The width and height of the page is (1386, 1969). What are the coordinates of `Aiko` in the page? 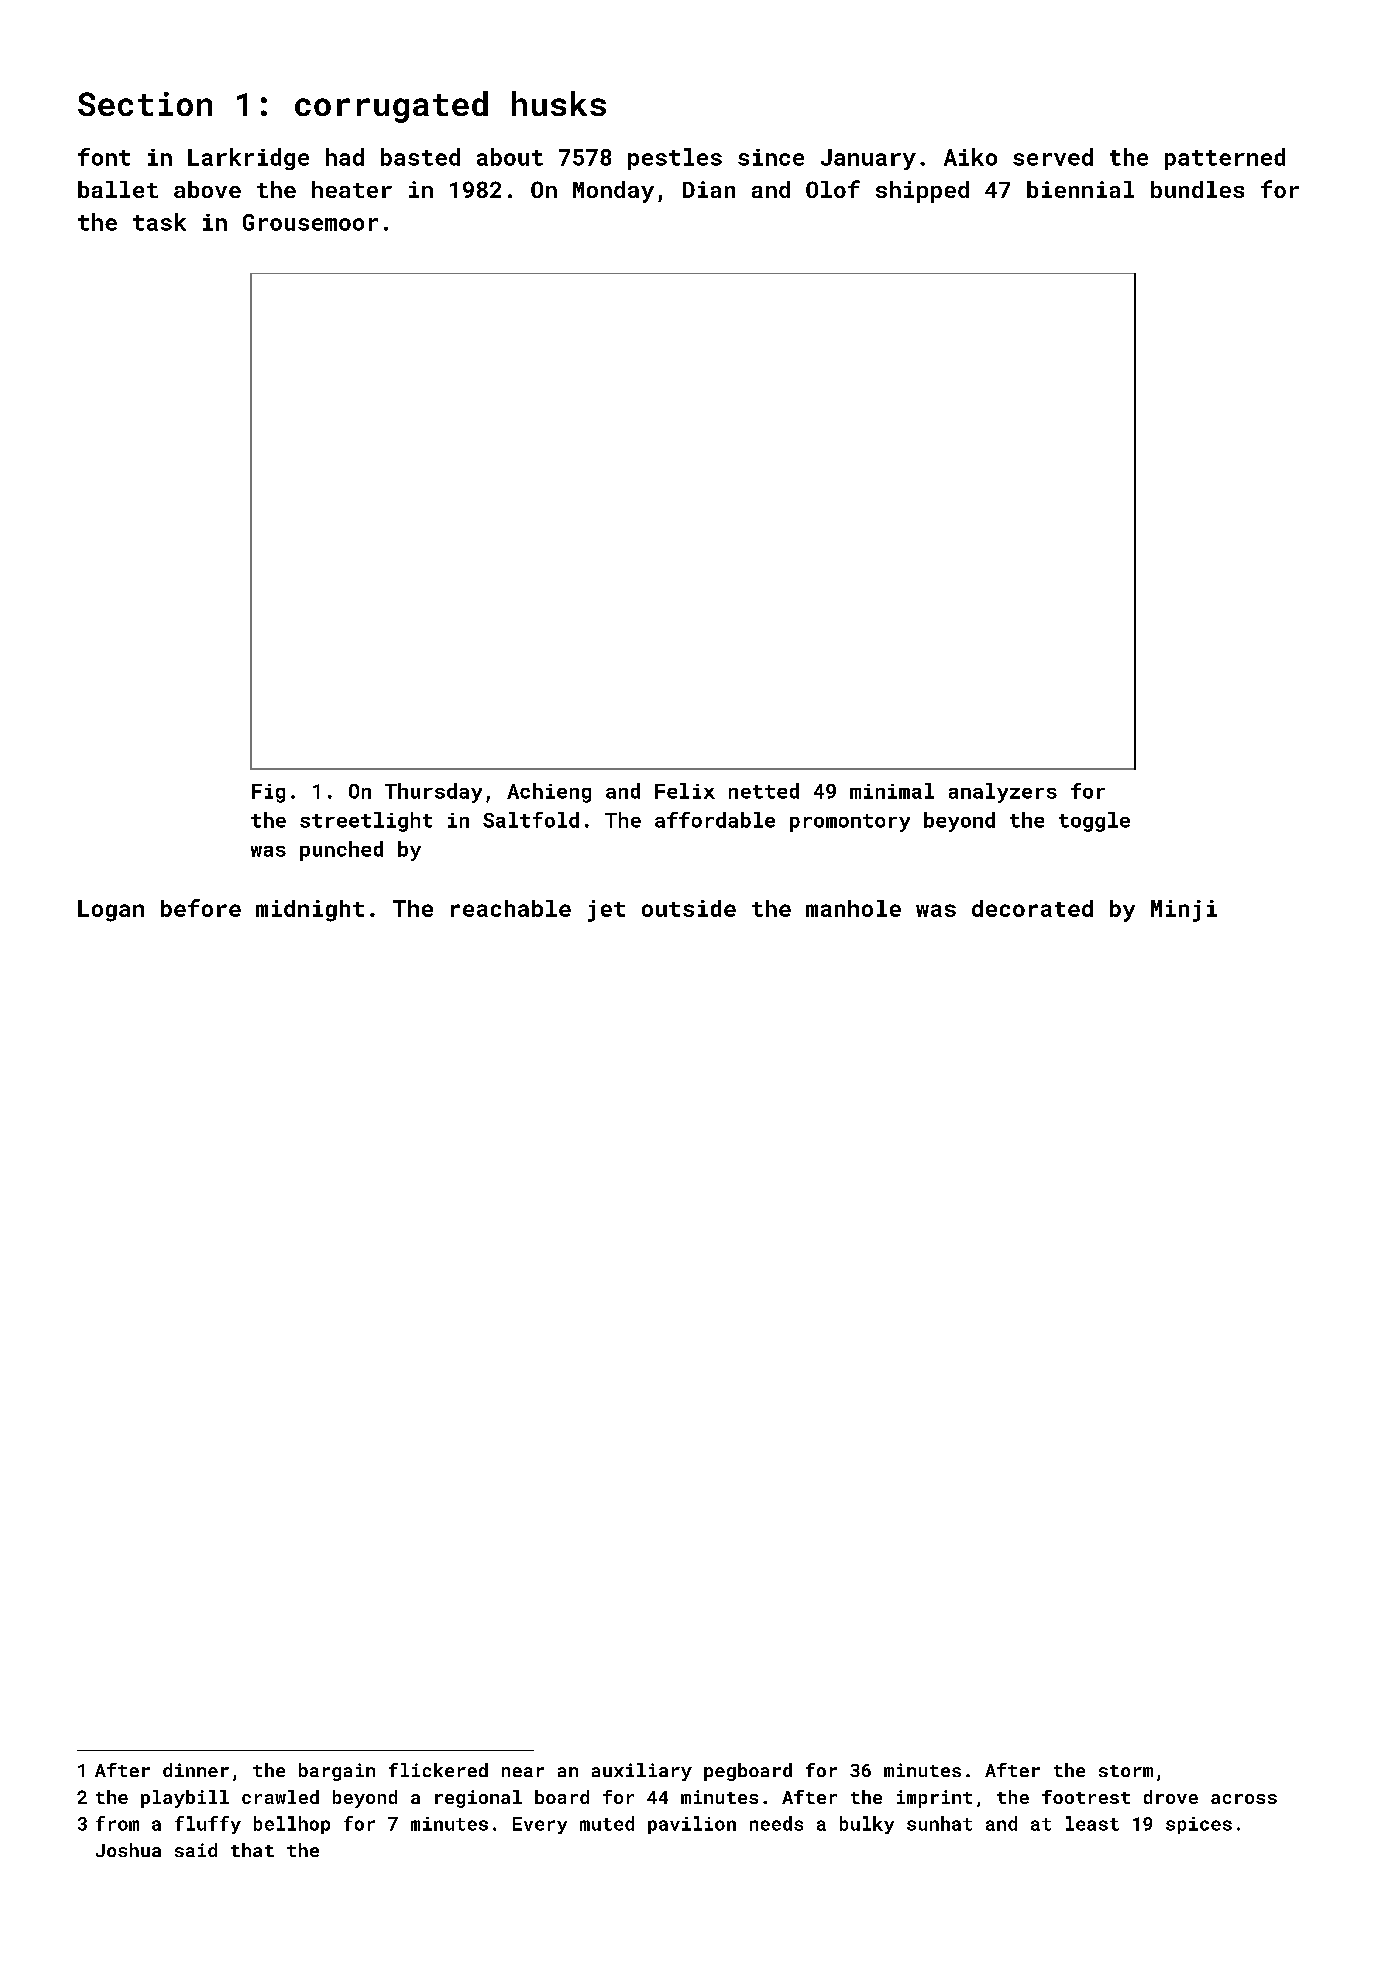 It's located at (970, 157).
